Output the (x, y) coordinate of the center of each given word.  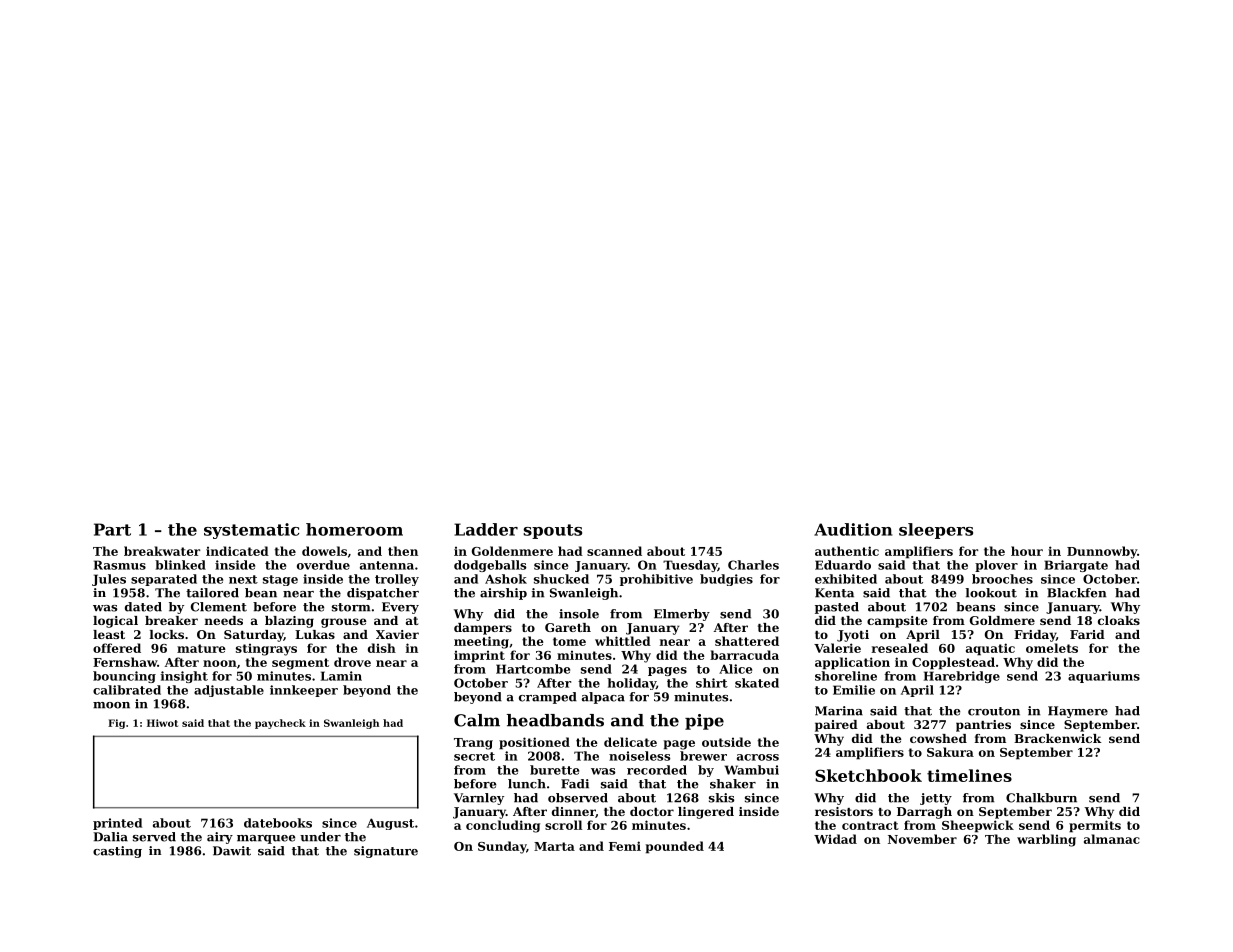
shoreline (846, 676)
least (109, 634)
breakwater (162, 551)
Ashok (506, 579)
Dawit (232, 851)
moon (111, 705)
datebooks (278, 823)
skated (757, 683)
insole (579, 614)
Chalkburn (1041, 798)
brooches (1002, 579)
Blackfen (1076, 593)
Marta (554, 846)
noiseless (640, 756)
